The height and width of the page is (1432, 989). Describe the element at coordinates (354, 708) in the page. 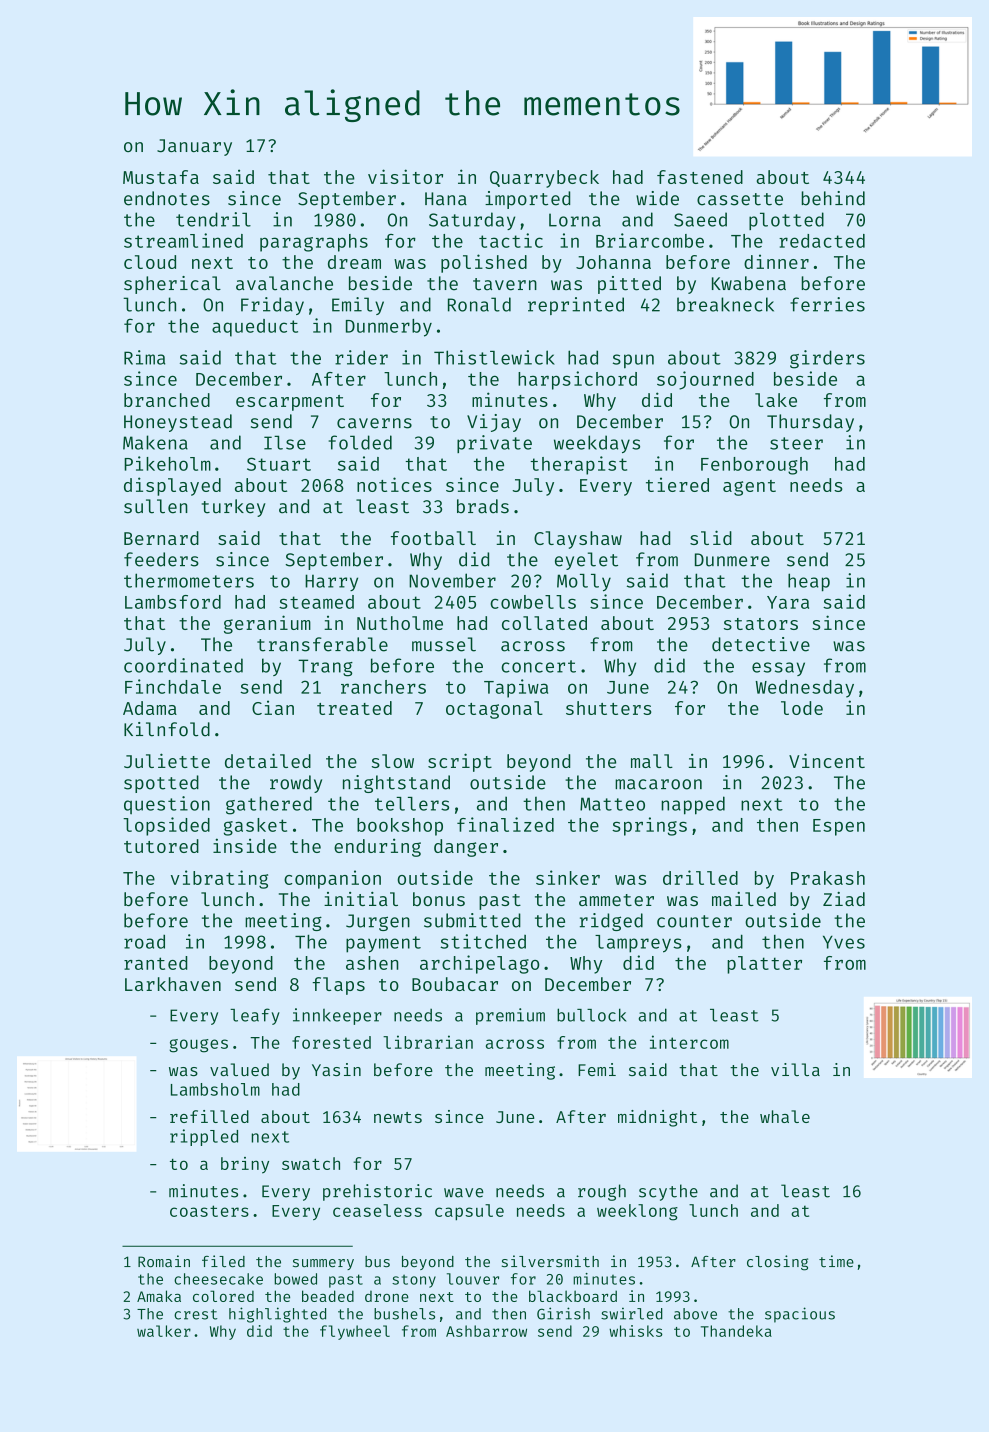

I see `treated` at that location.
